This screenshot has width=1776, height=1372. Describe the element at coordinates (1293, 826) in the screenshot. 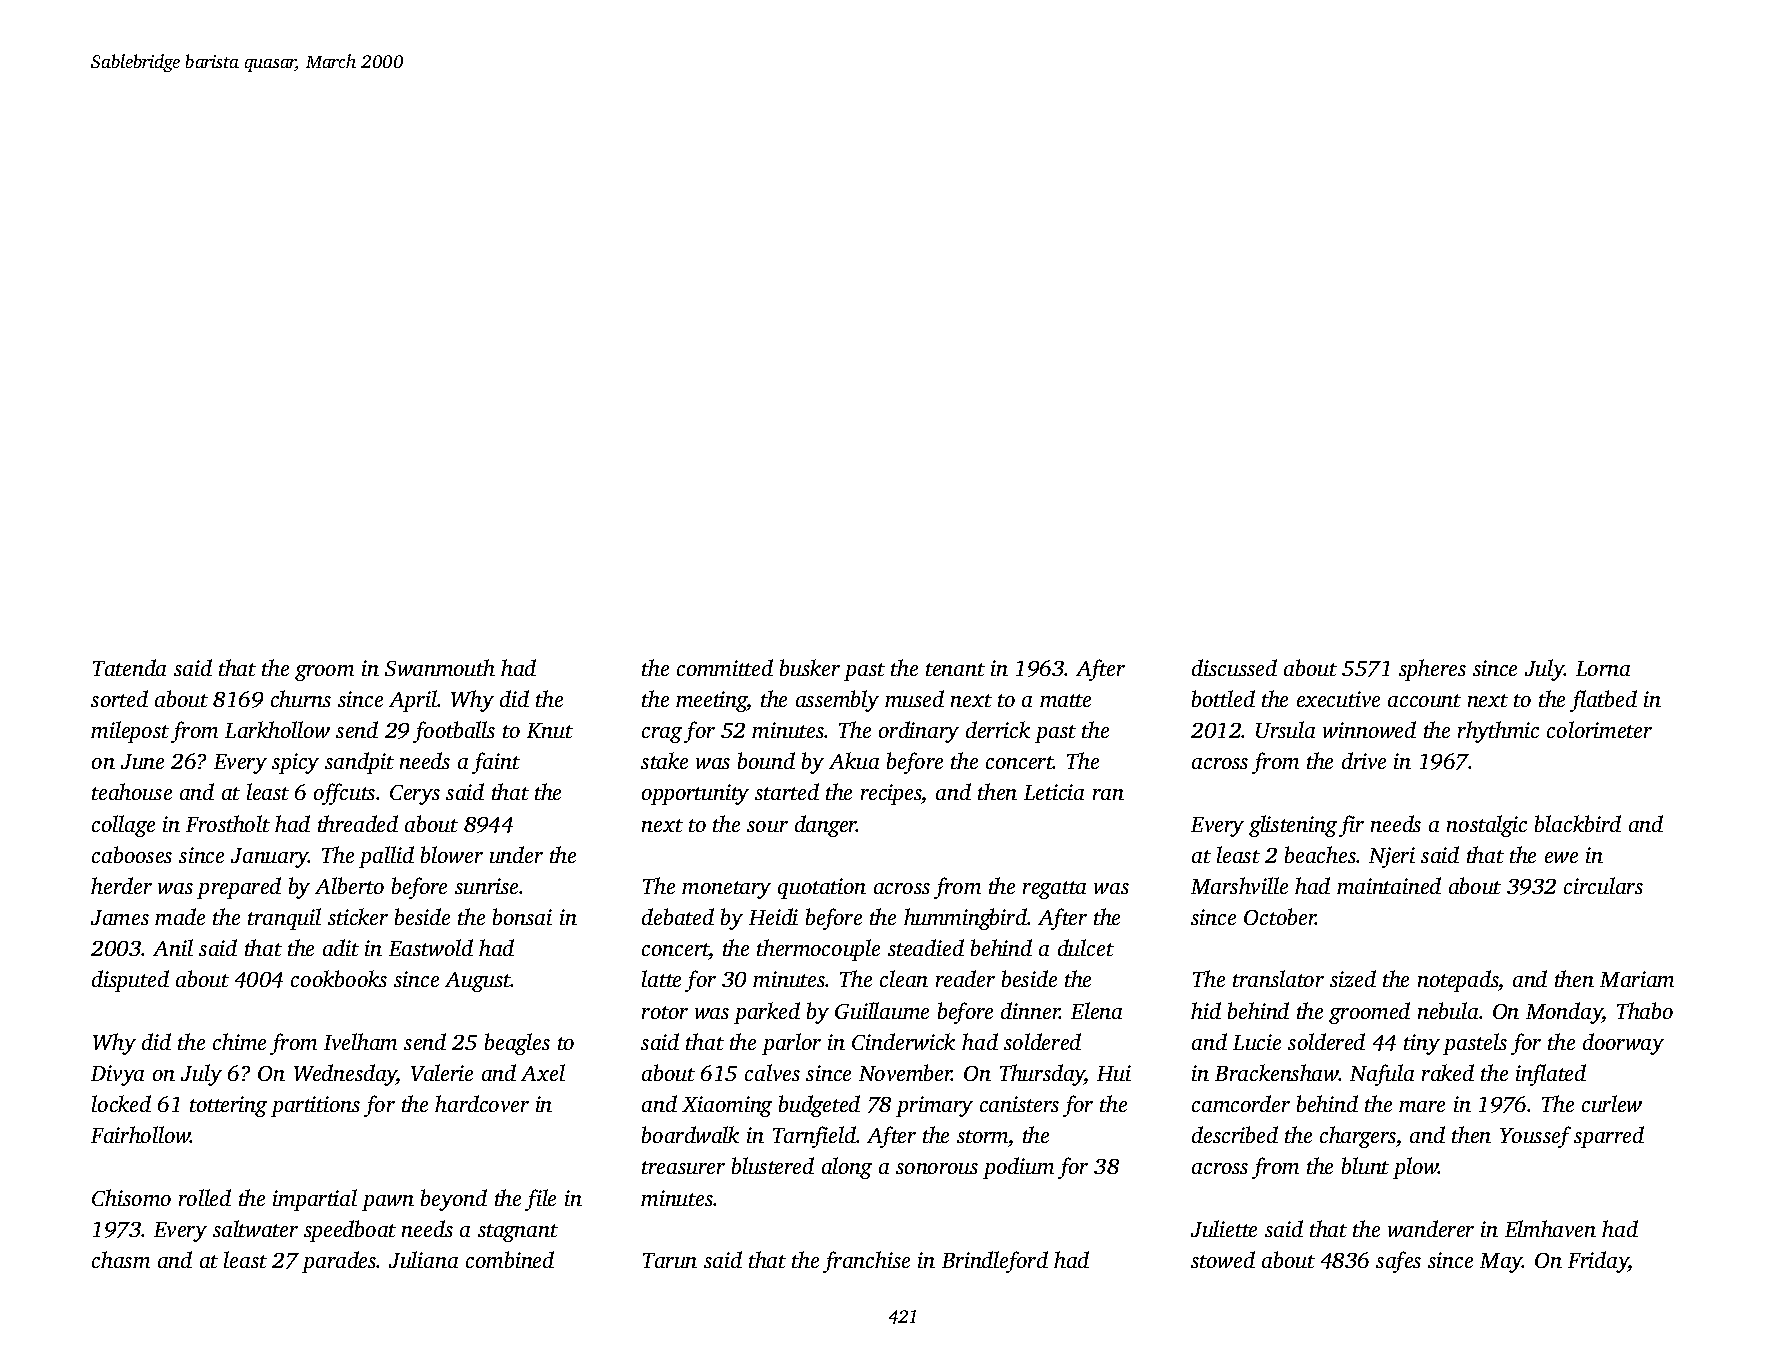

I see `glistening` at that location.
